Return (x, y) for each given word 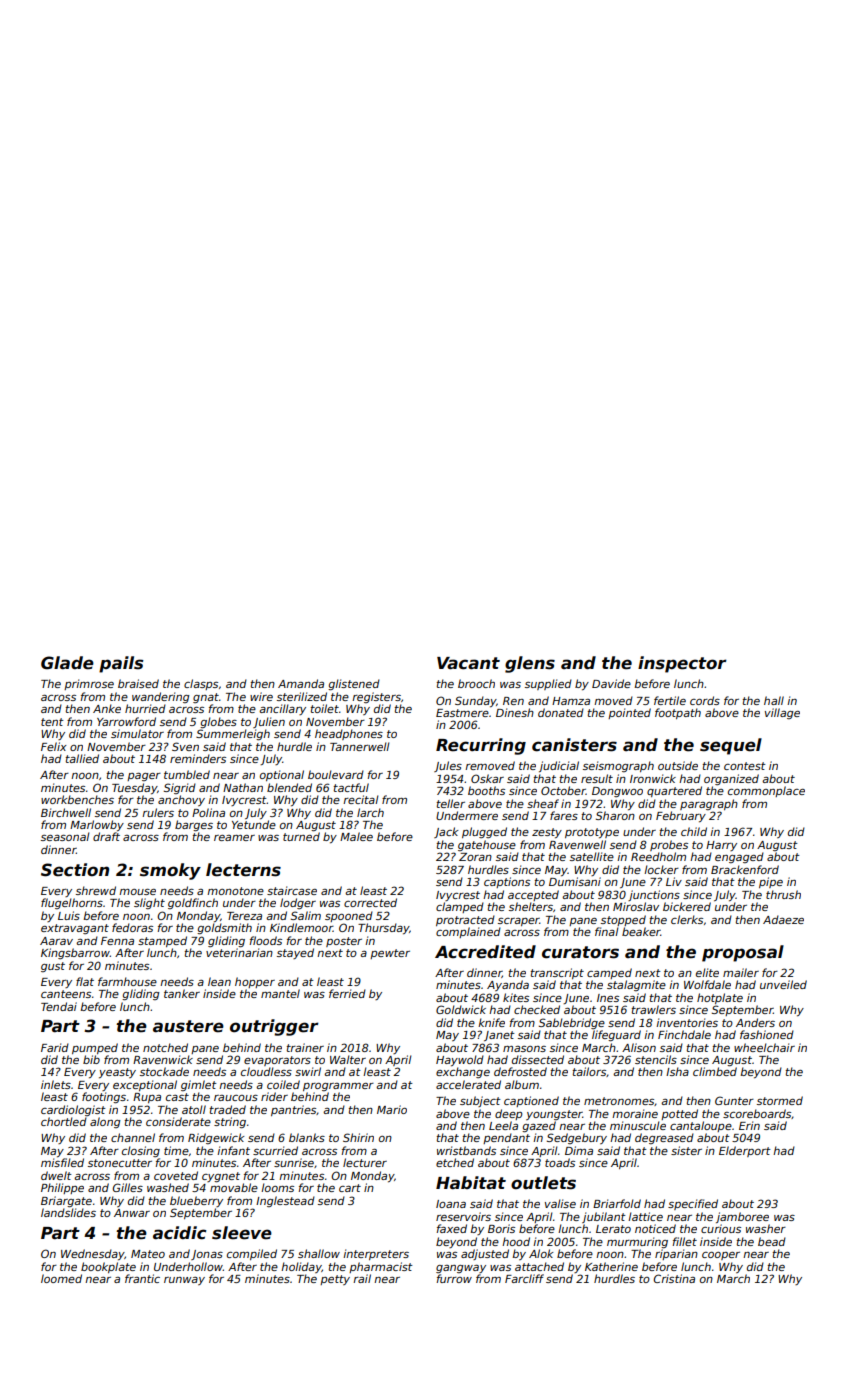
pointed (629, 713)
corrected (370, 902)
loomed (61, 1278)
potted (679, 1114)
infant (233, 1150)
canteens (66, 994)
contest (745, 766)
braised (138, 683)
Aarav (56, 941)
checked (537, 1009)
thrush (783, 894)
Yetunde (254, 824)
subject (480, 1101)
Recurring (481, 746)
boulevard (336, 774)
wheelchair (764, 1047)
